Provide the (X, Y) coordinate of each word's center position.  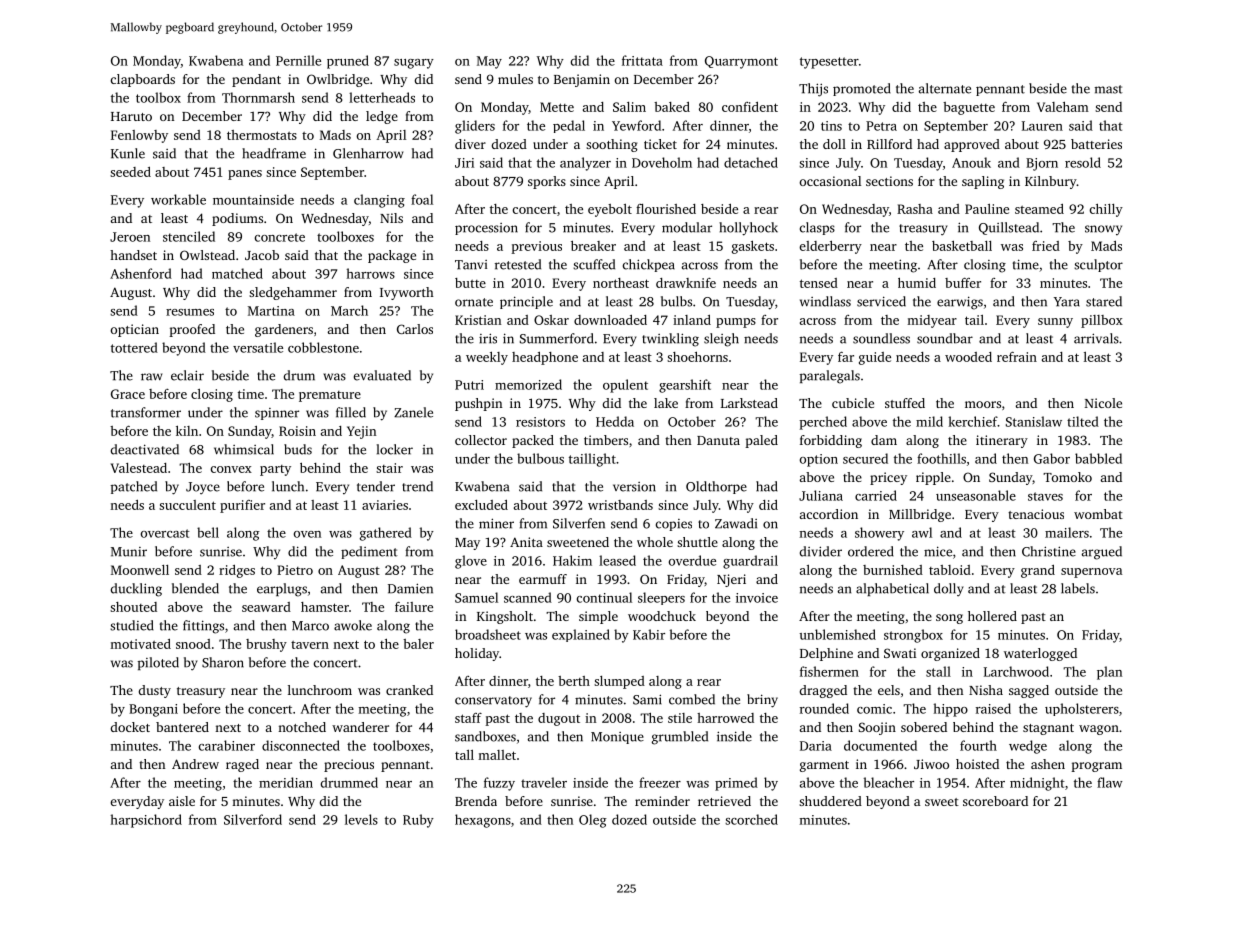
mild (929, 421)
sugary (414, 64)
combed (692, 699)
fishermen (829, 671)
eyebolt (610, 210)
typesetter (829, 63)
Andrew (195, 764)
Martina (271, 311)
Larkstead (749, 403)
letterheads (382, 97)
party (275, 470)
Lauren (1042, 126)
